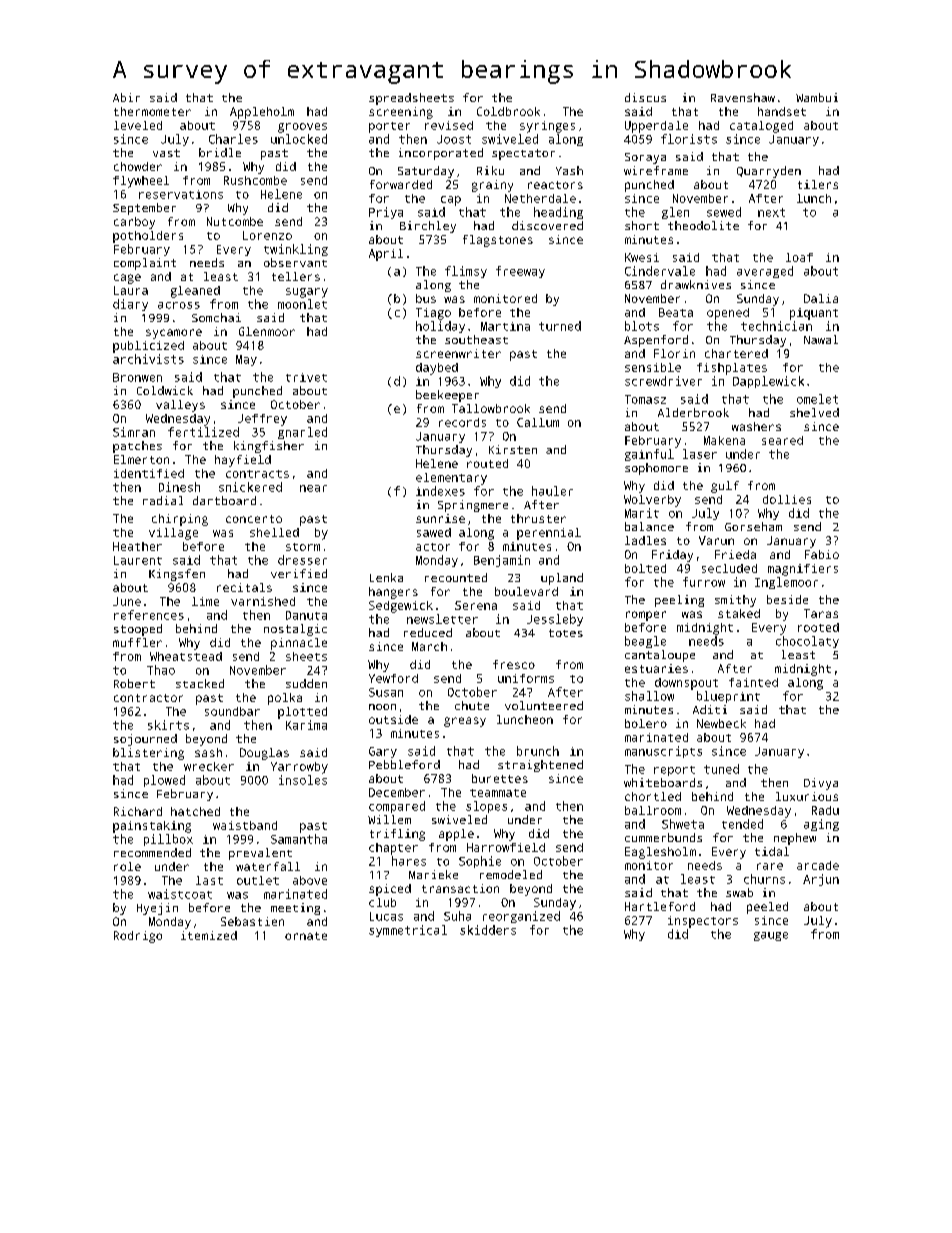 This screenshot has height=1233, width=952. What do you see at coordinates (679, 601) in the screenshot?
I see `peeling` at bounding box center [679, 601].
